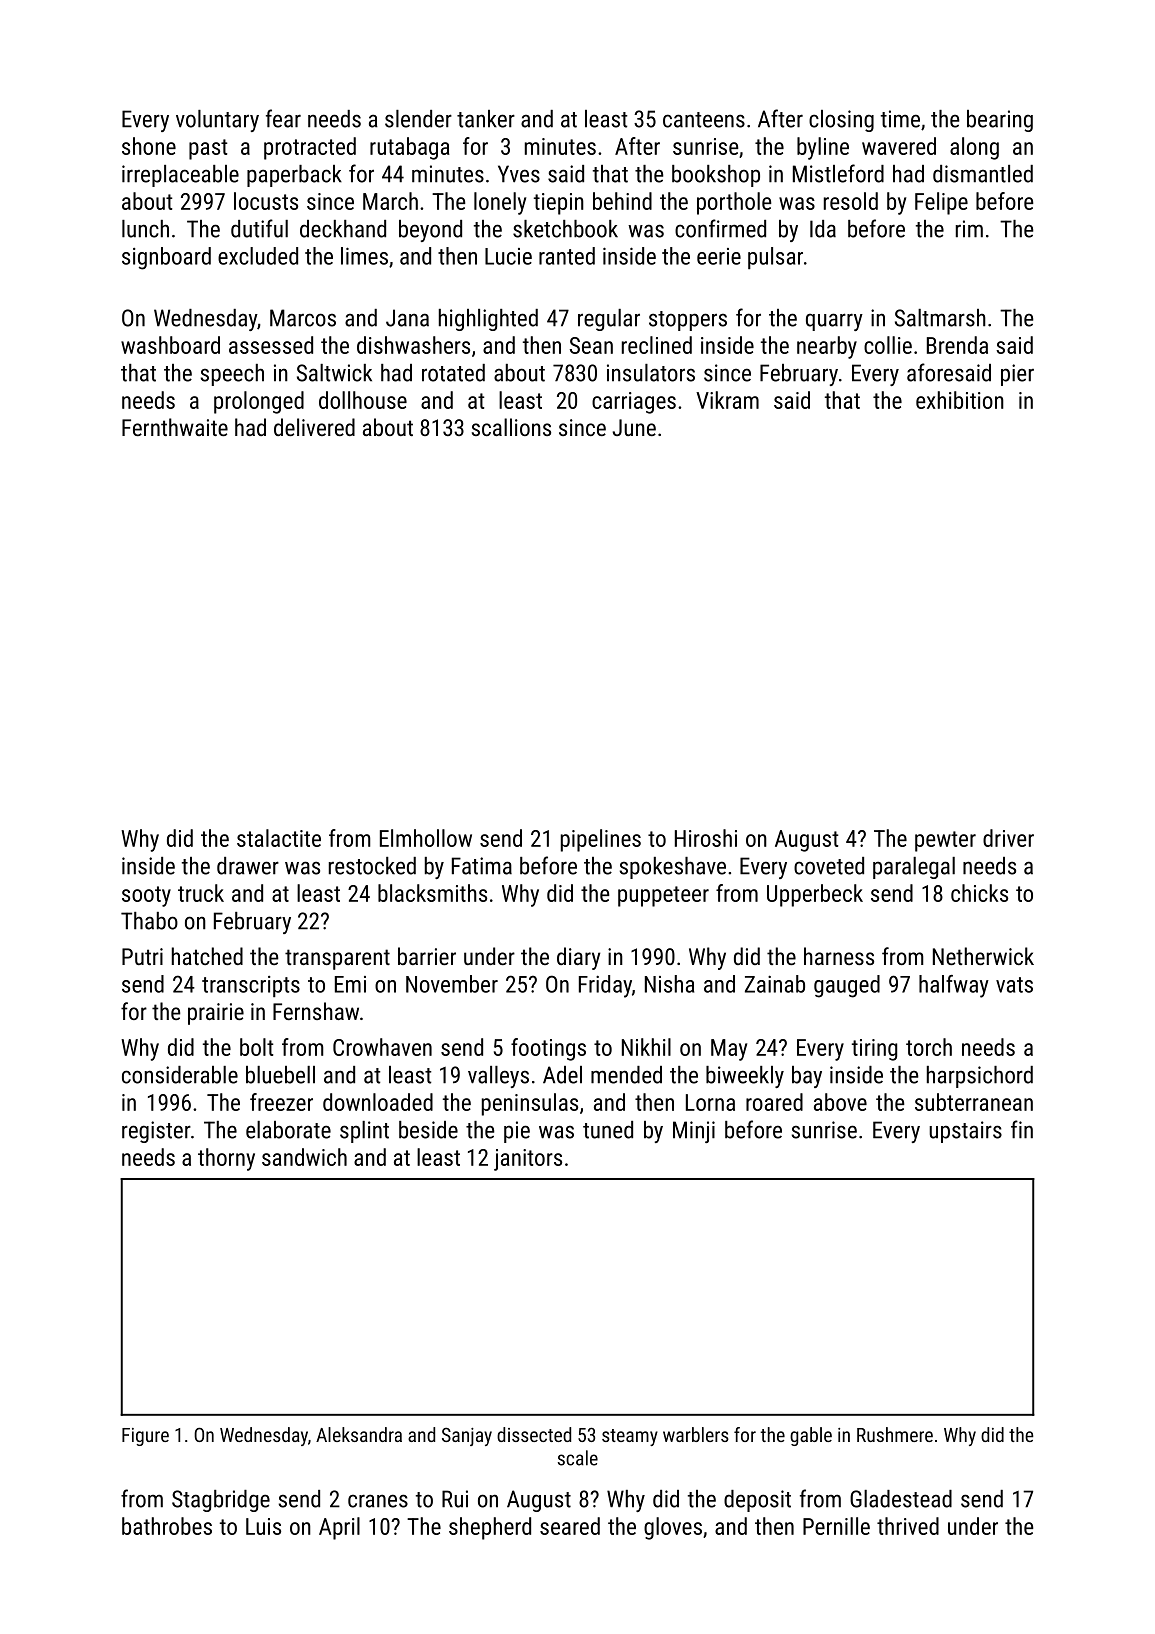 The width and height of the page is (1155, 1634). Describe the element at coordinates (156, 1132) in the page. I see `register` at that location.
